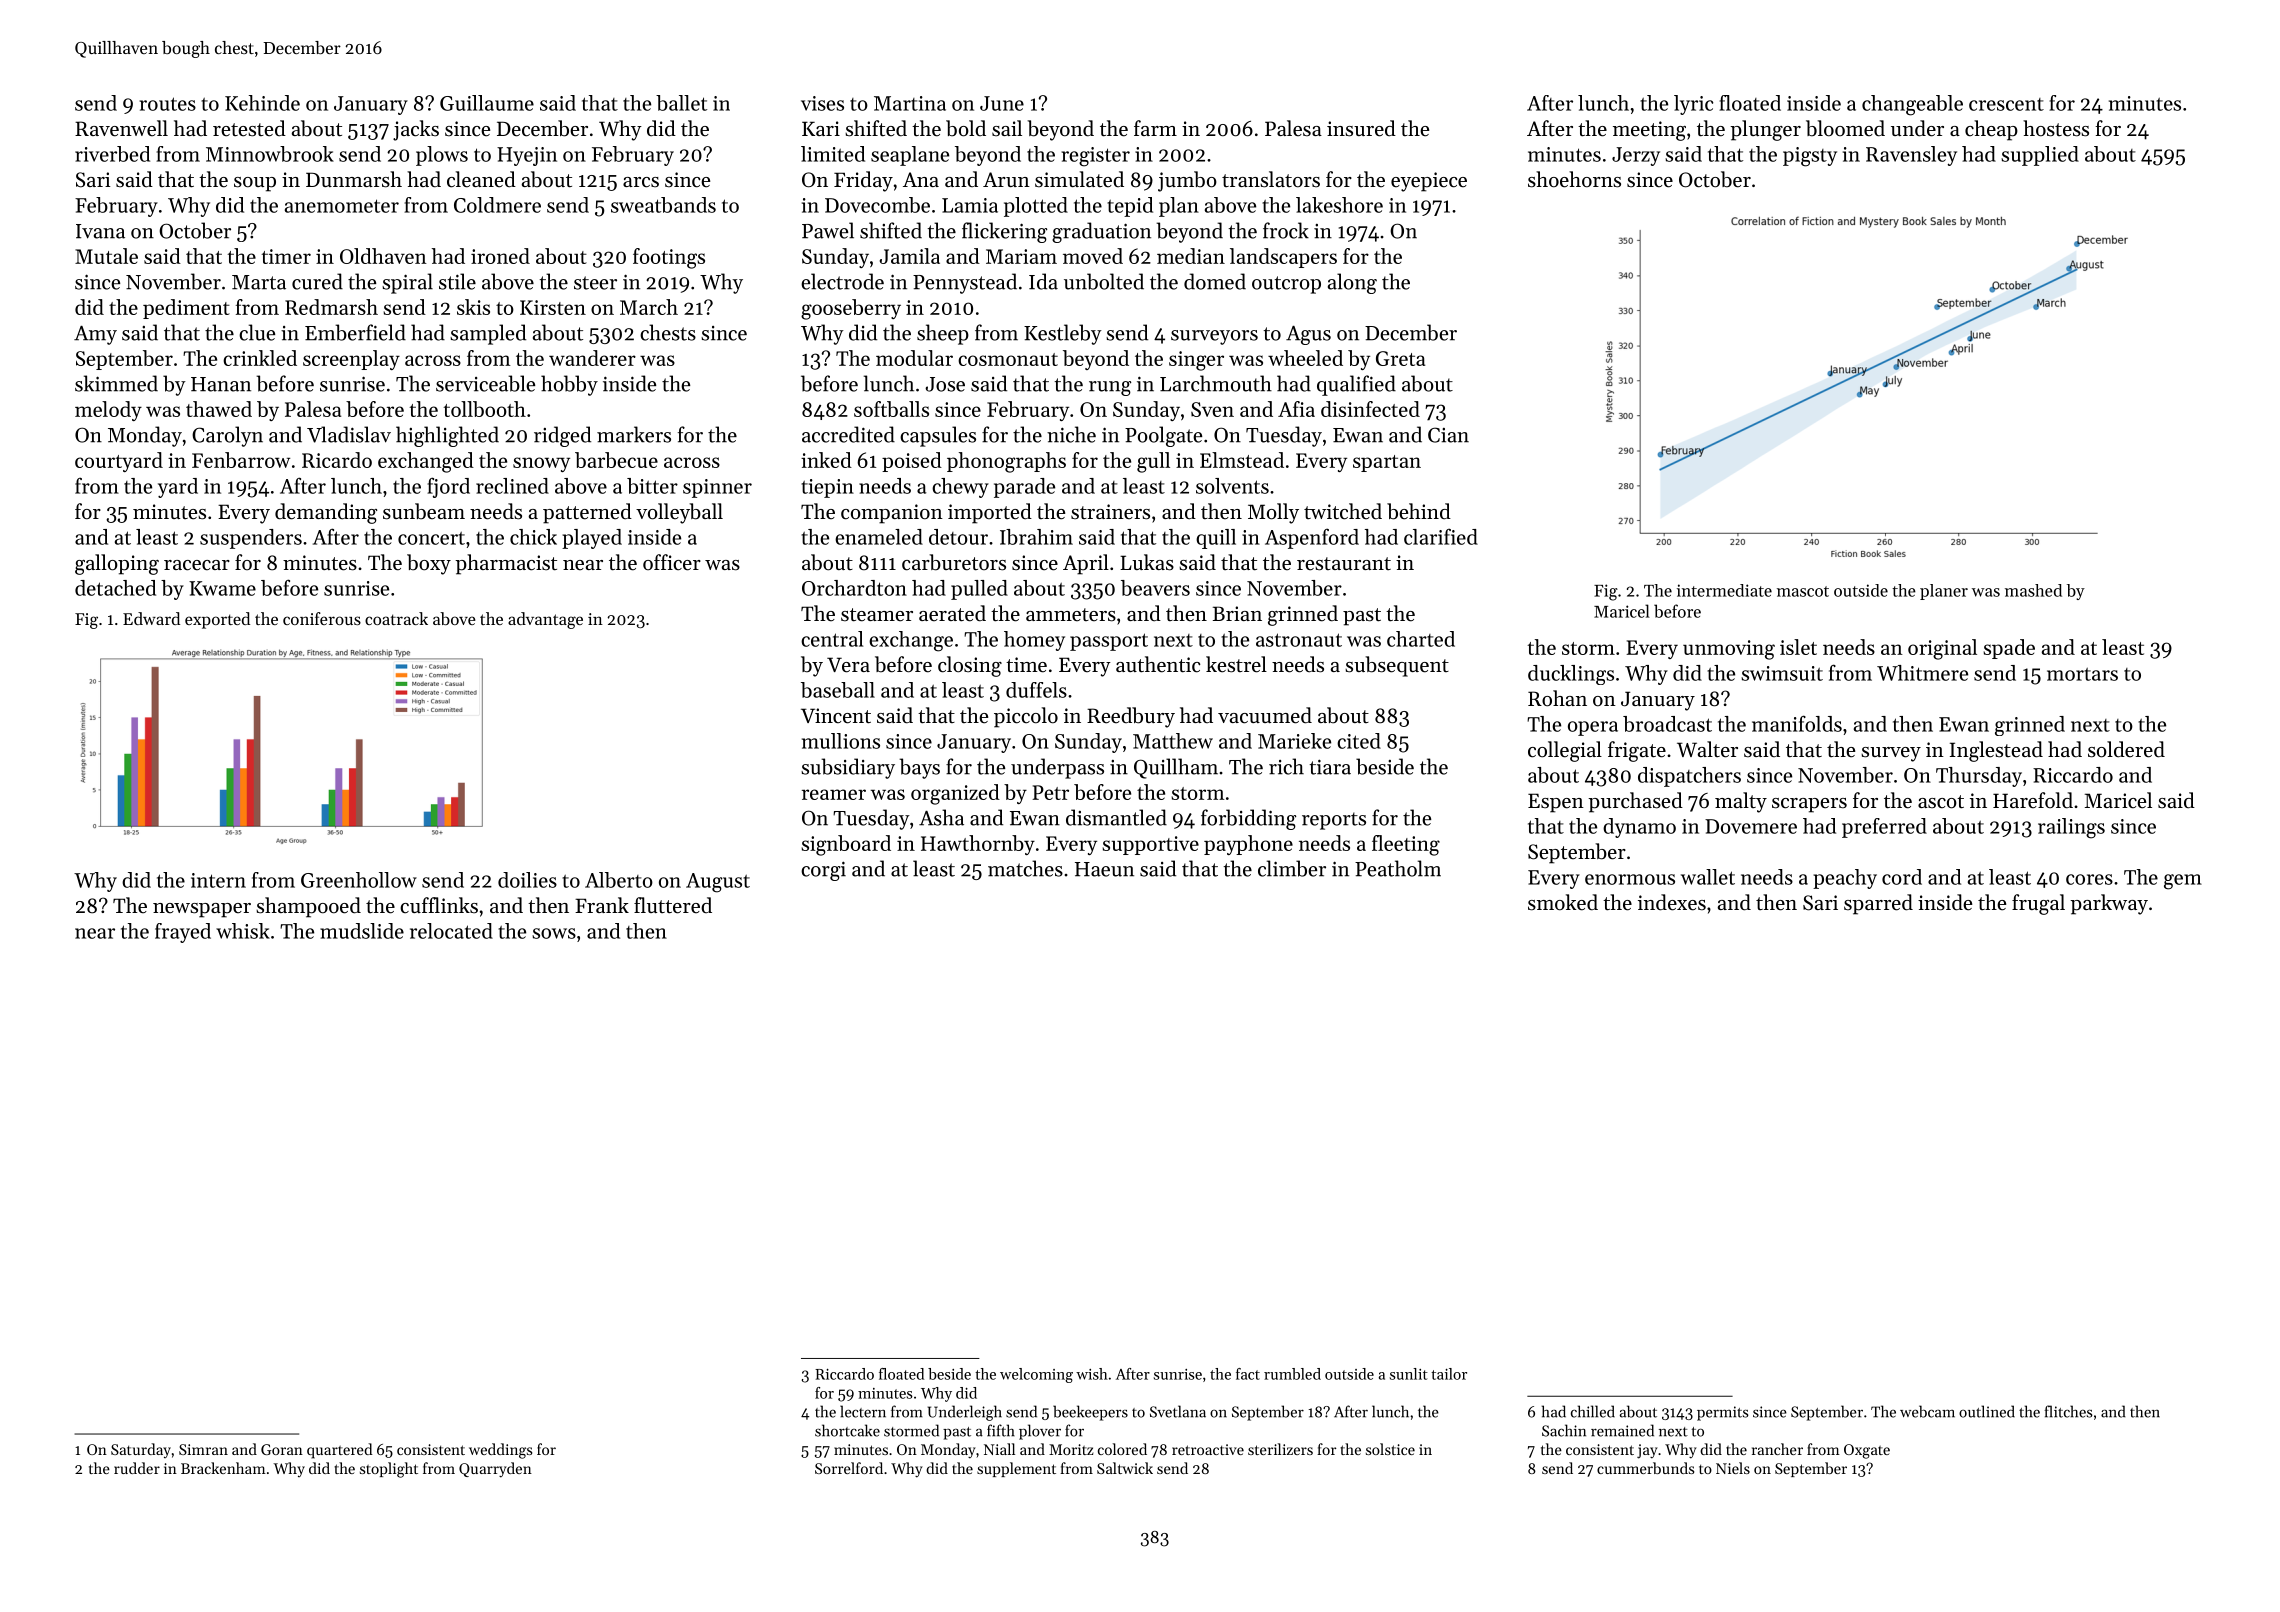  I want to click on parkway, so click(2109, 904).
